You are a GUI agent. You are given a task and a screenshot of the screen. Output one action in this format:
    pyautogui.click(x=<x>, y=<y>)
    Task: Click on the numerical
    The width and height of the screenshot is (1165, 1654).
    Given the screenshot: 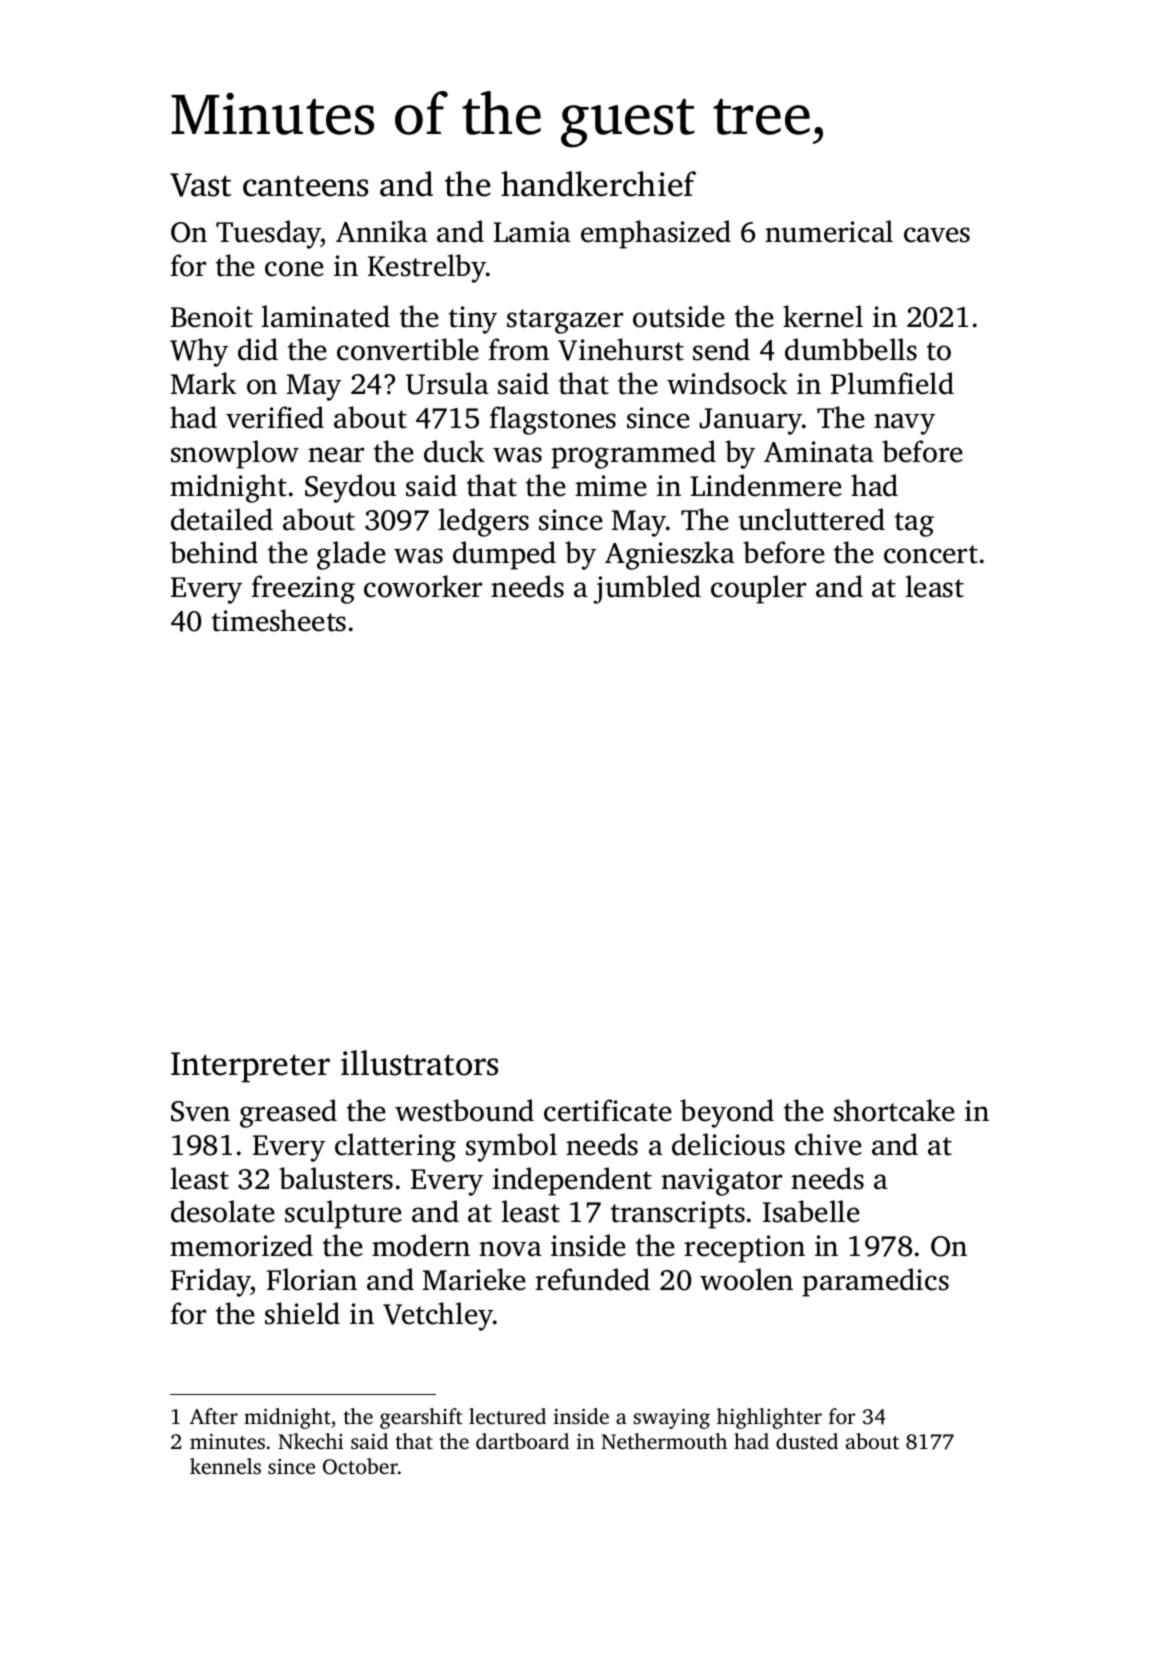 What is the action you would take?
    pyautogui.click(x=829, y=231)
